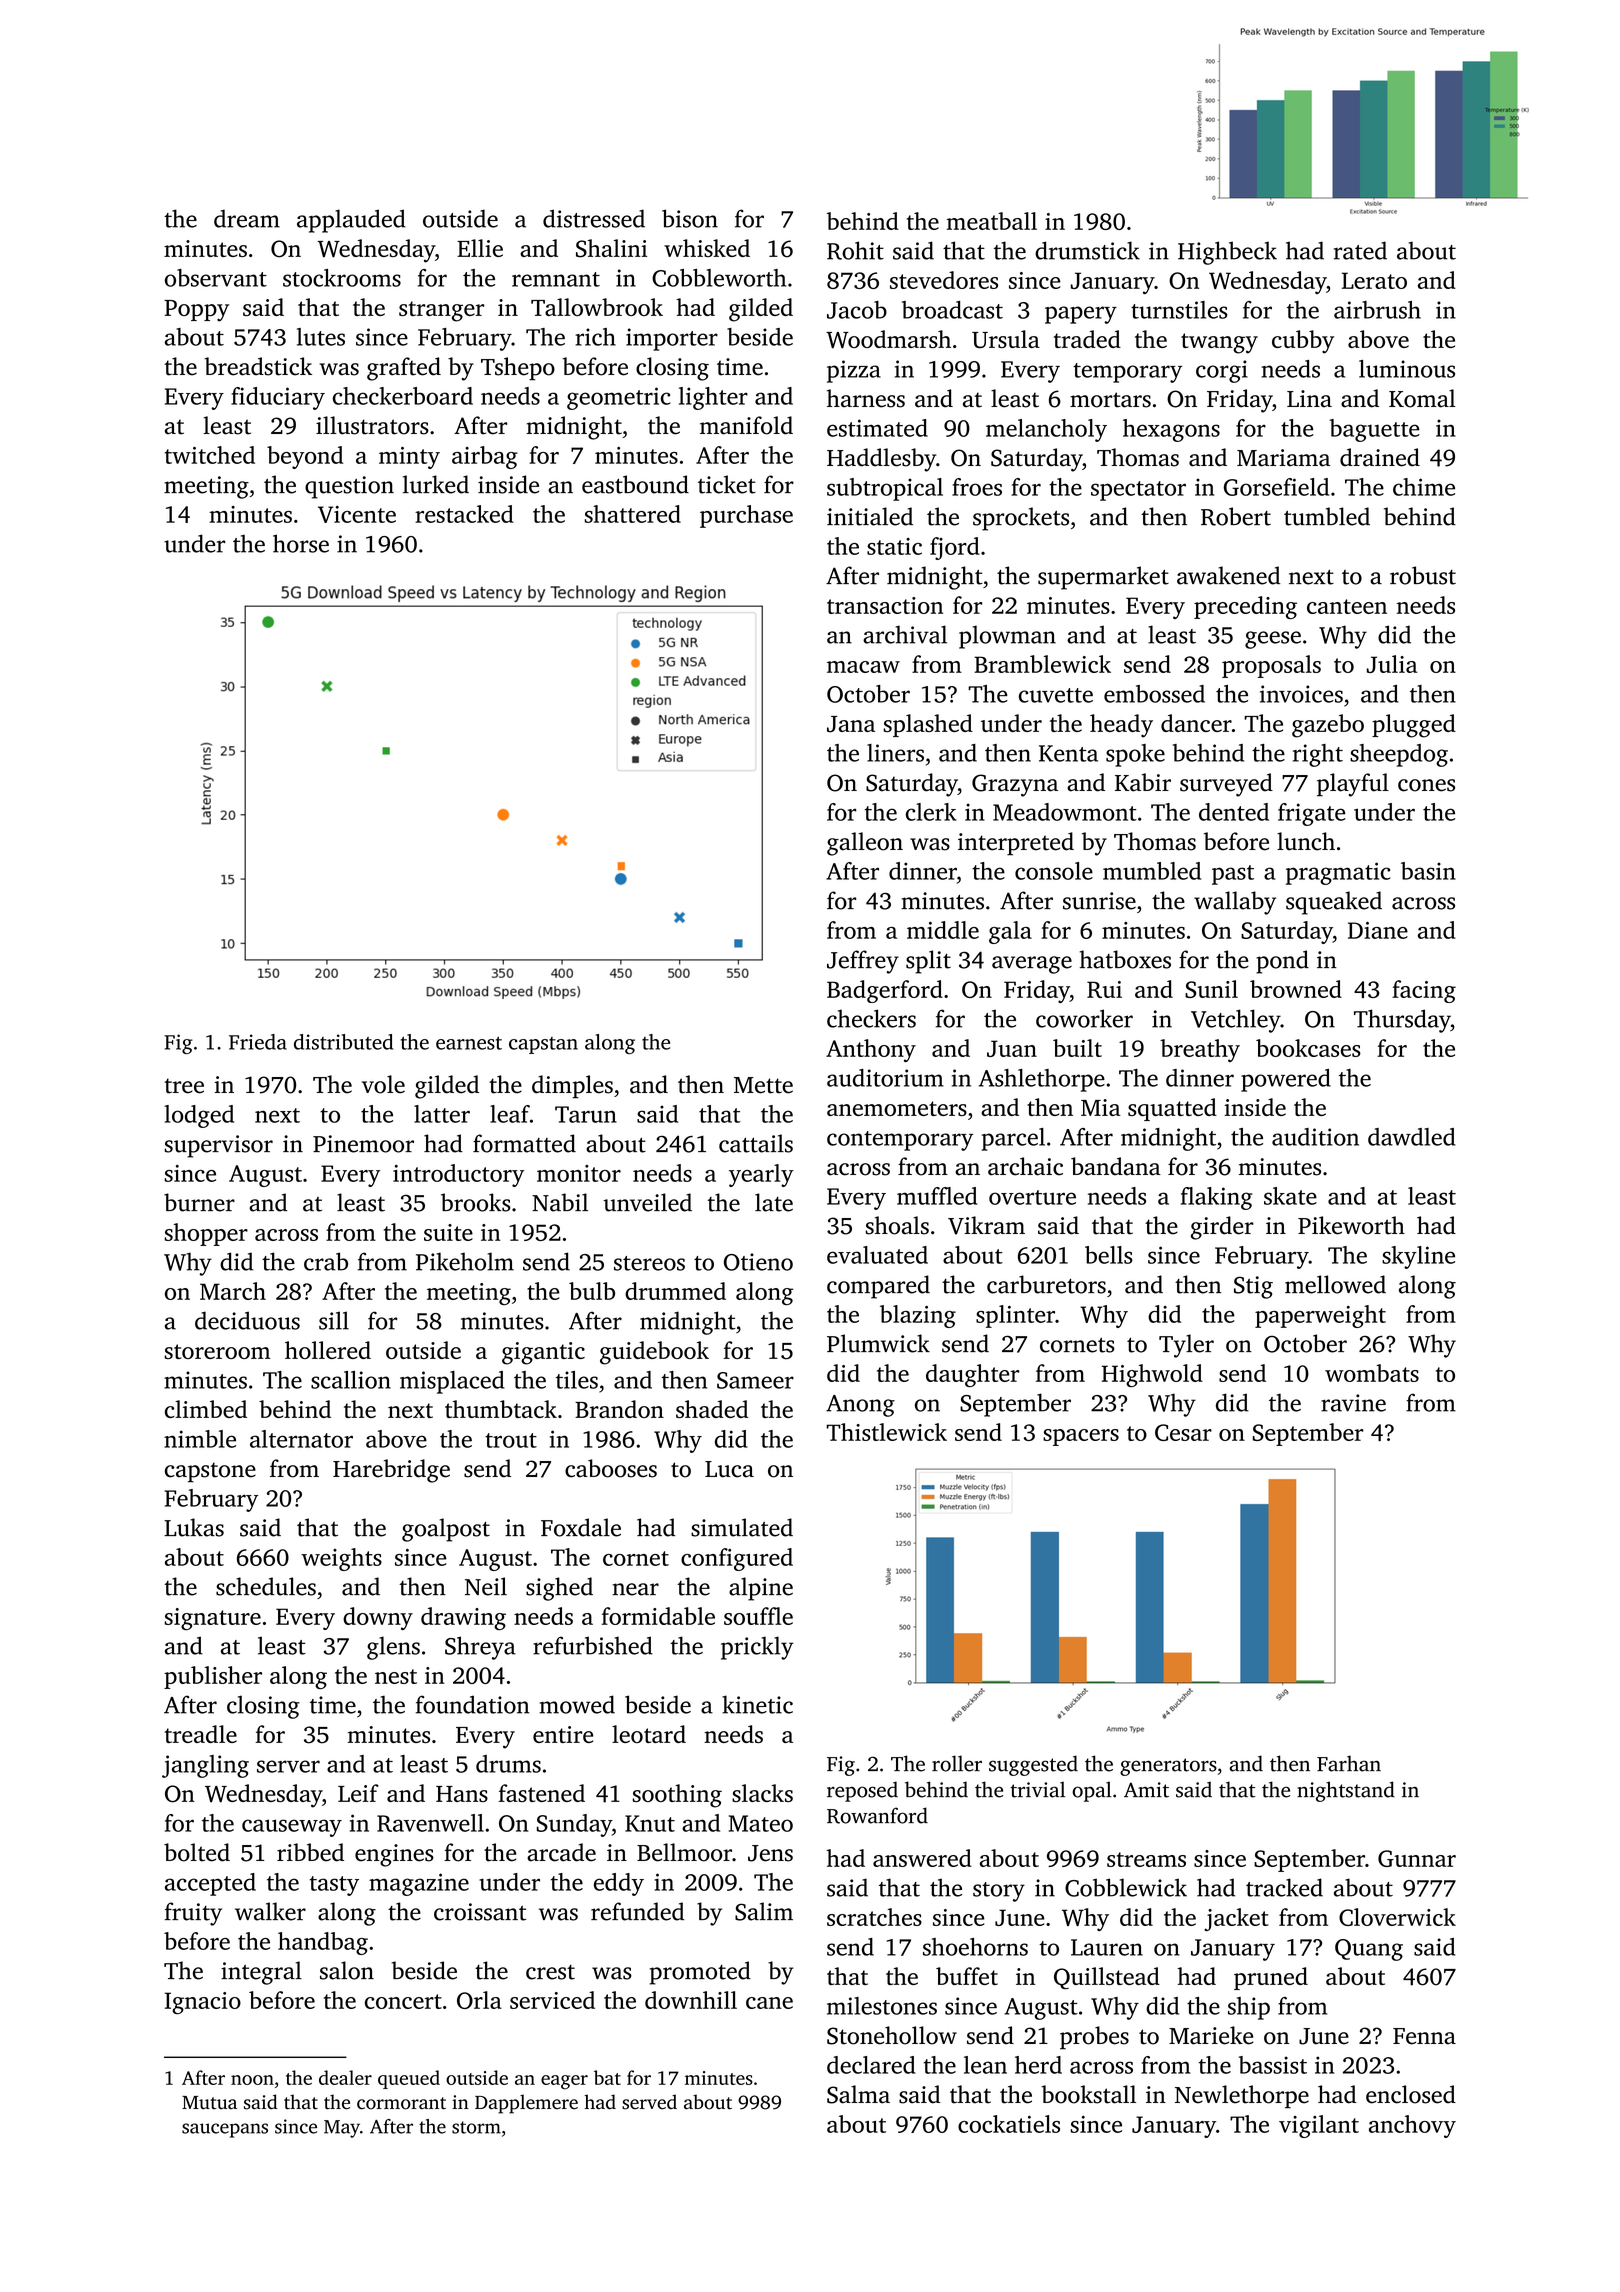 This screenshot has width=1620, height=2292. Describe the element at coordinates (871, 1018) in the screenshot. I see `checkers` at that location.
